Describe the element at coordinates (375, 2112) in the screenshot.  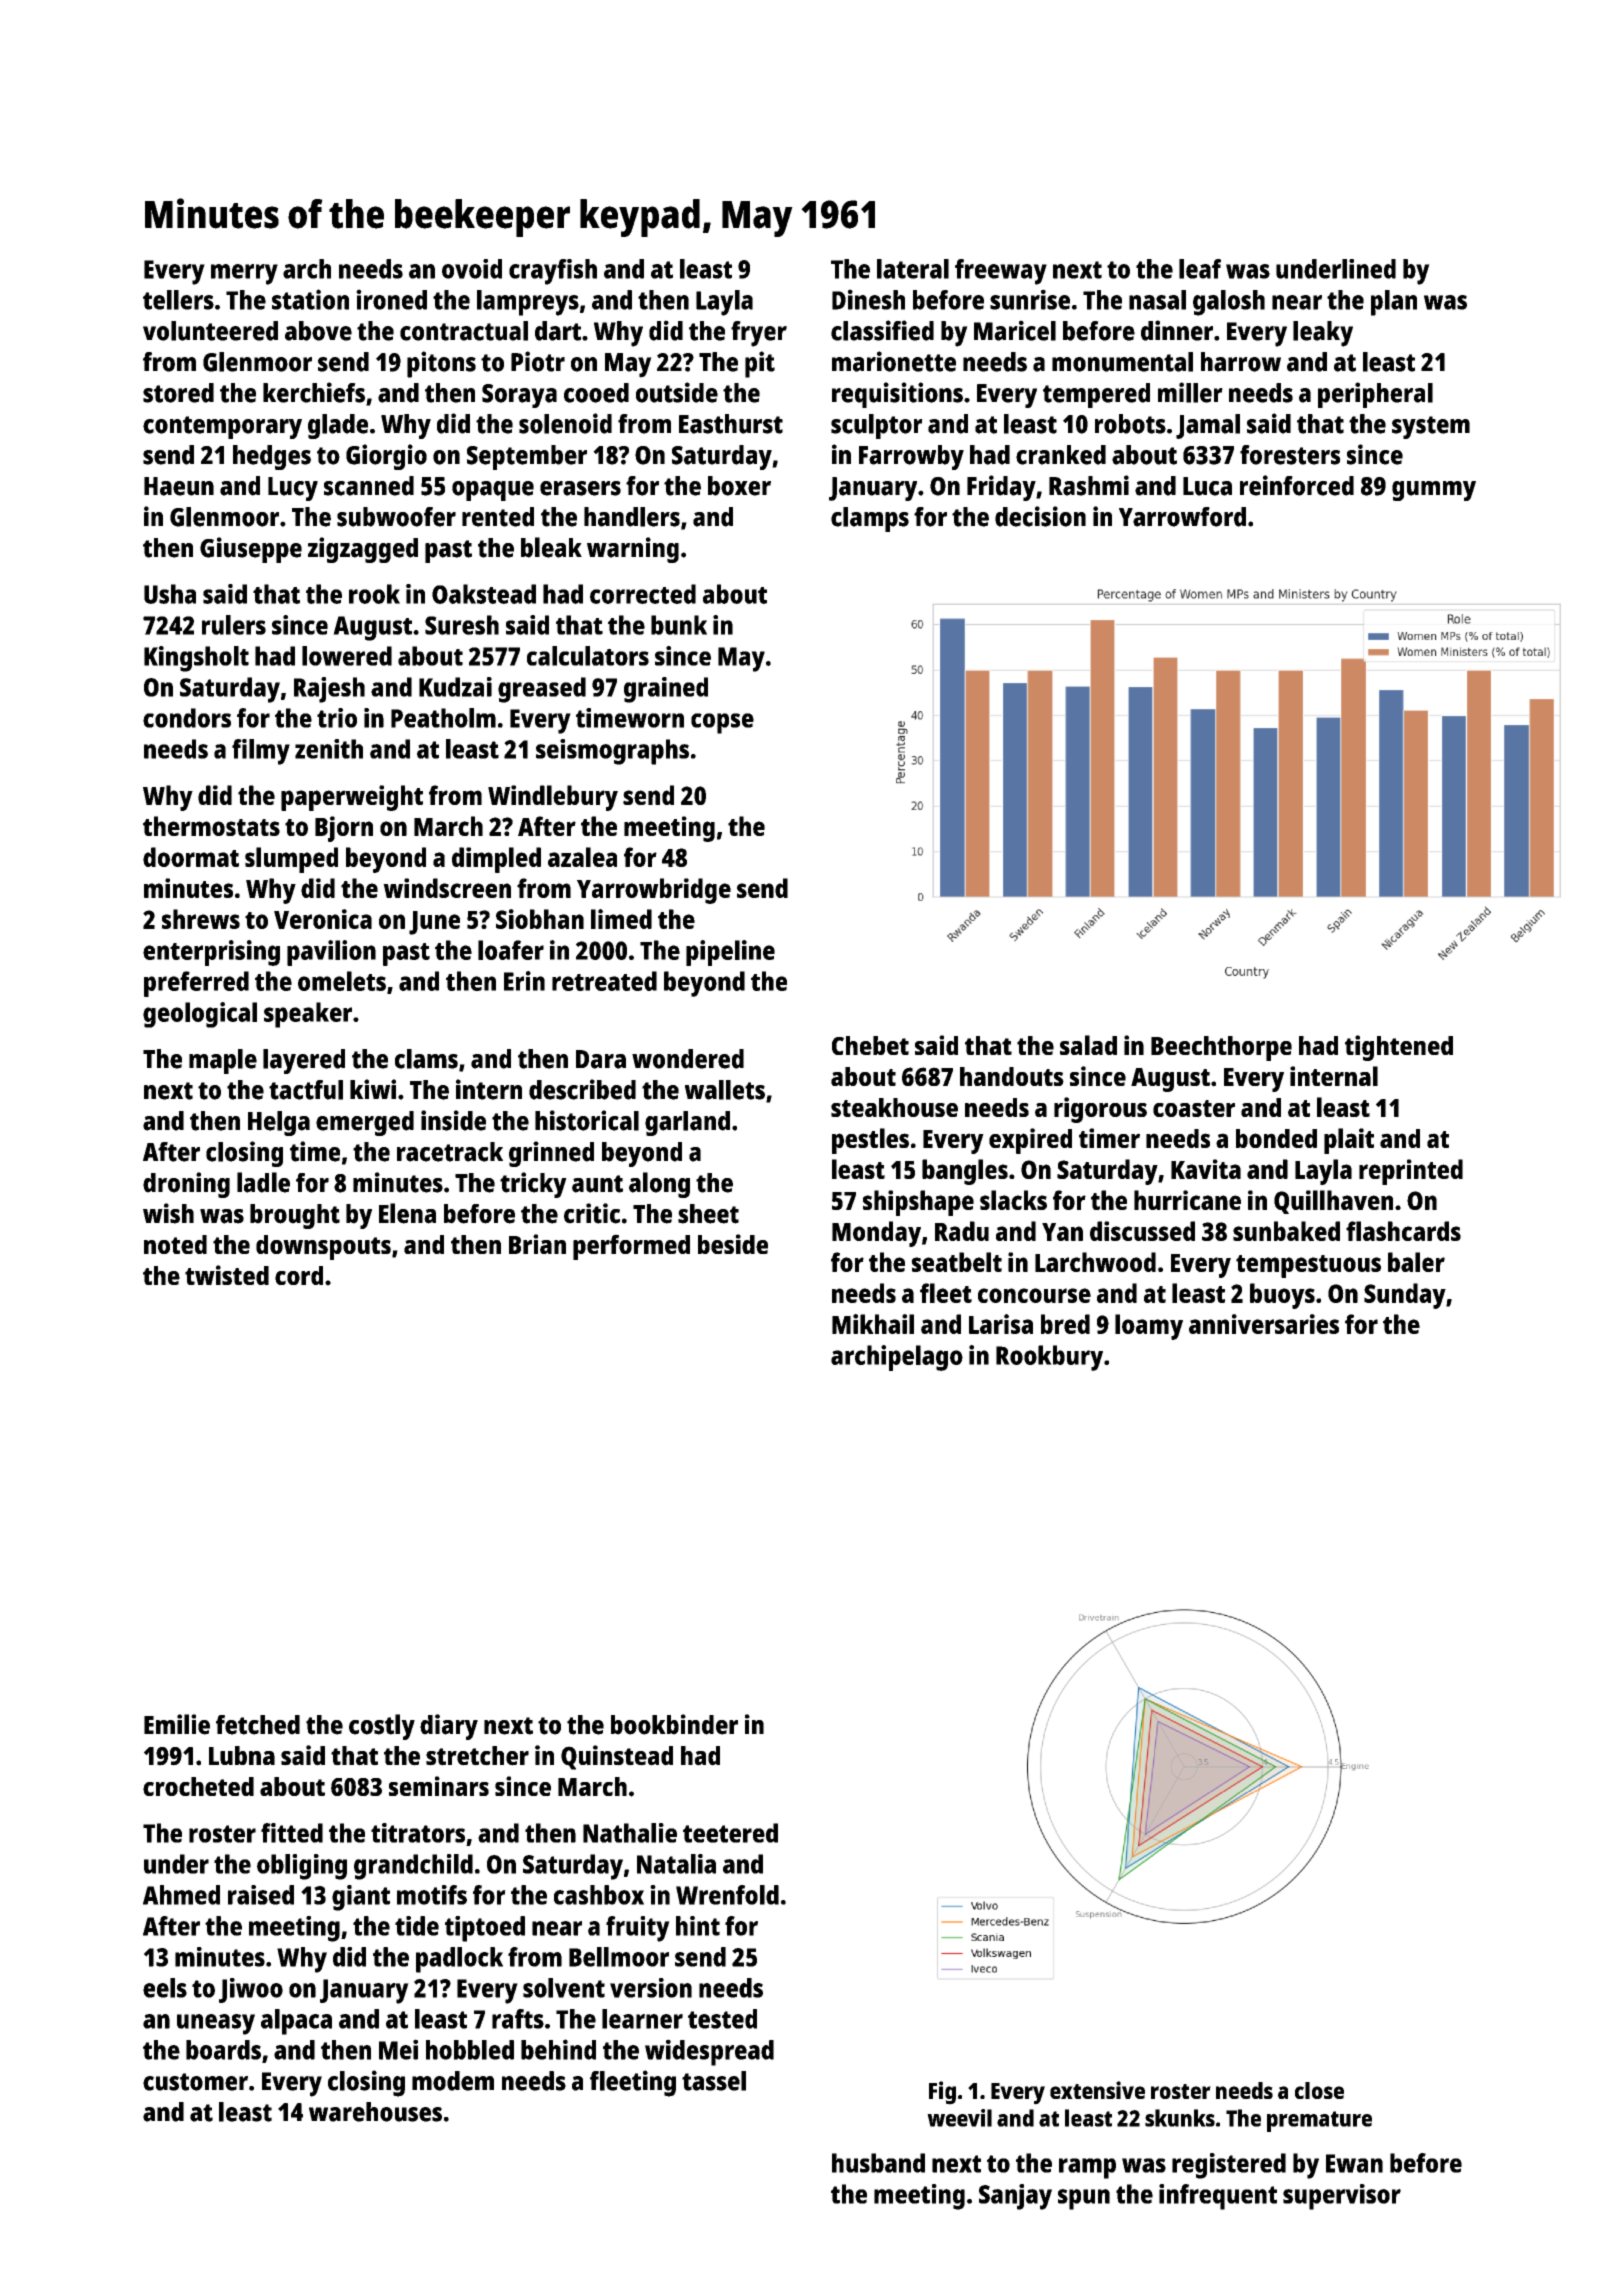
I see `warehouses` at that location.
